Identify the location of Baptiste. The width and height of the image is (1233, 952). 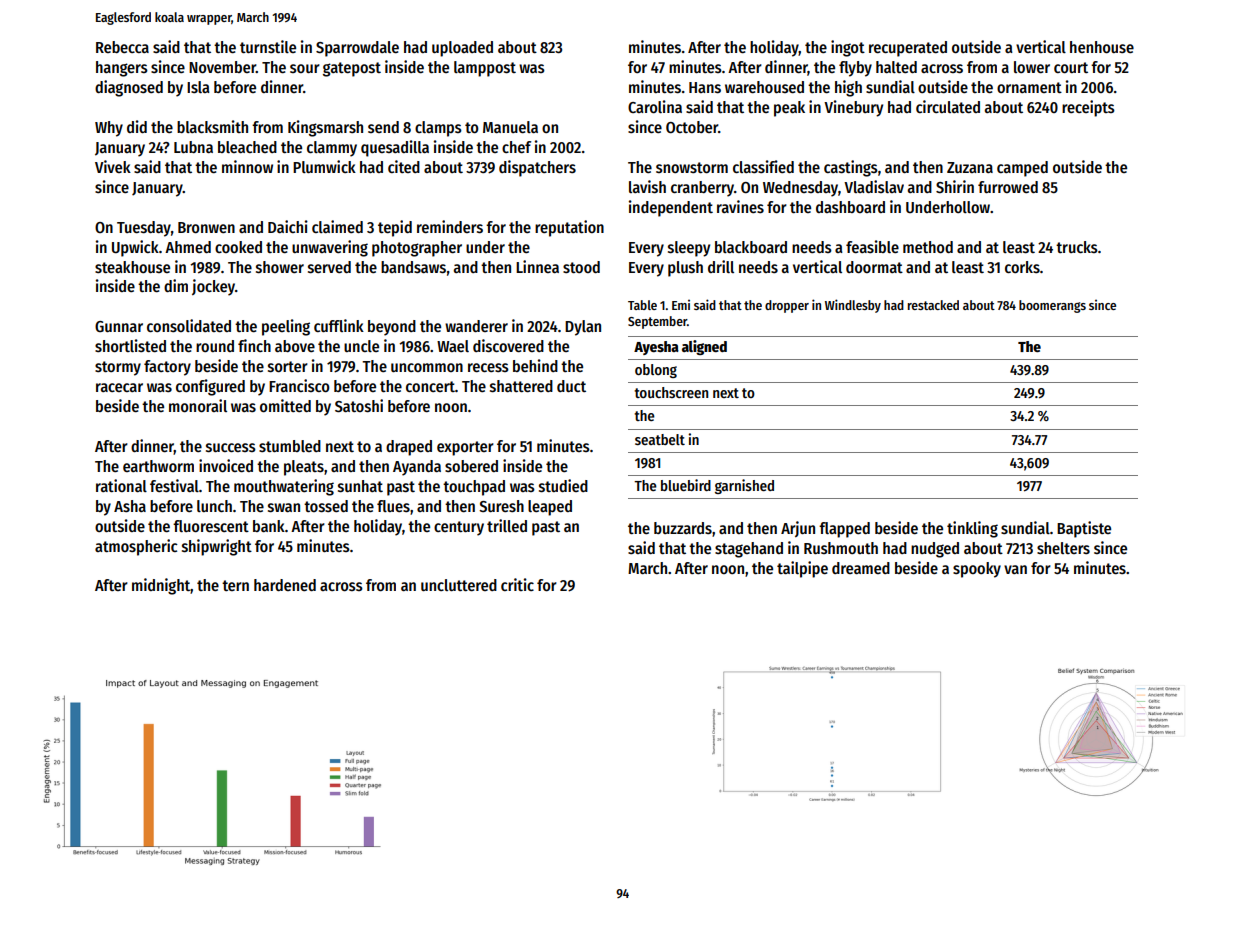
(1084, 529).
